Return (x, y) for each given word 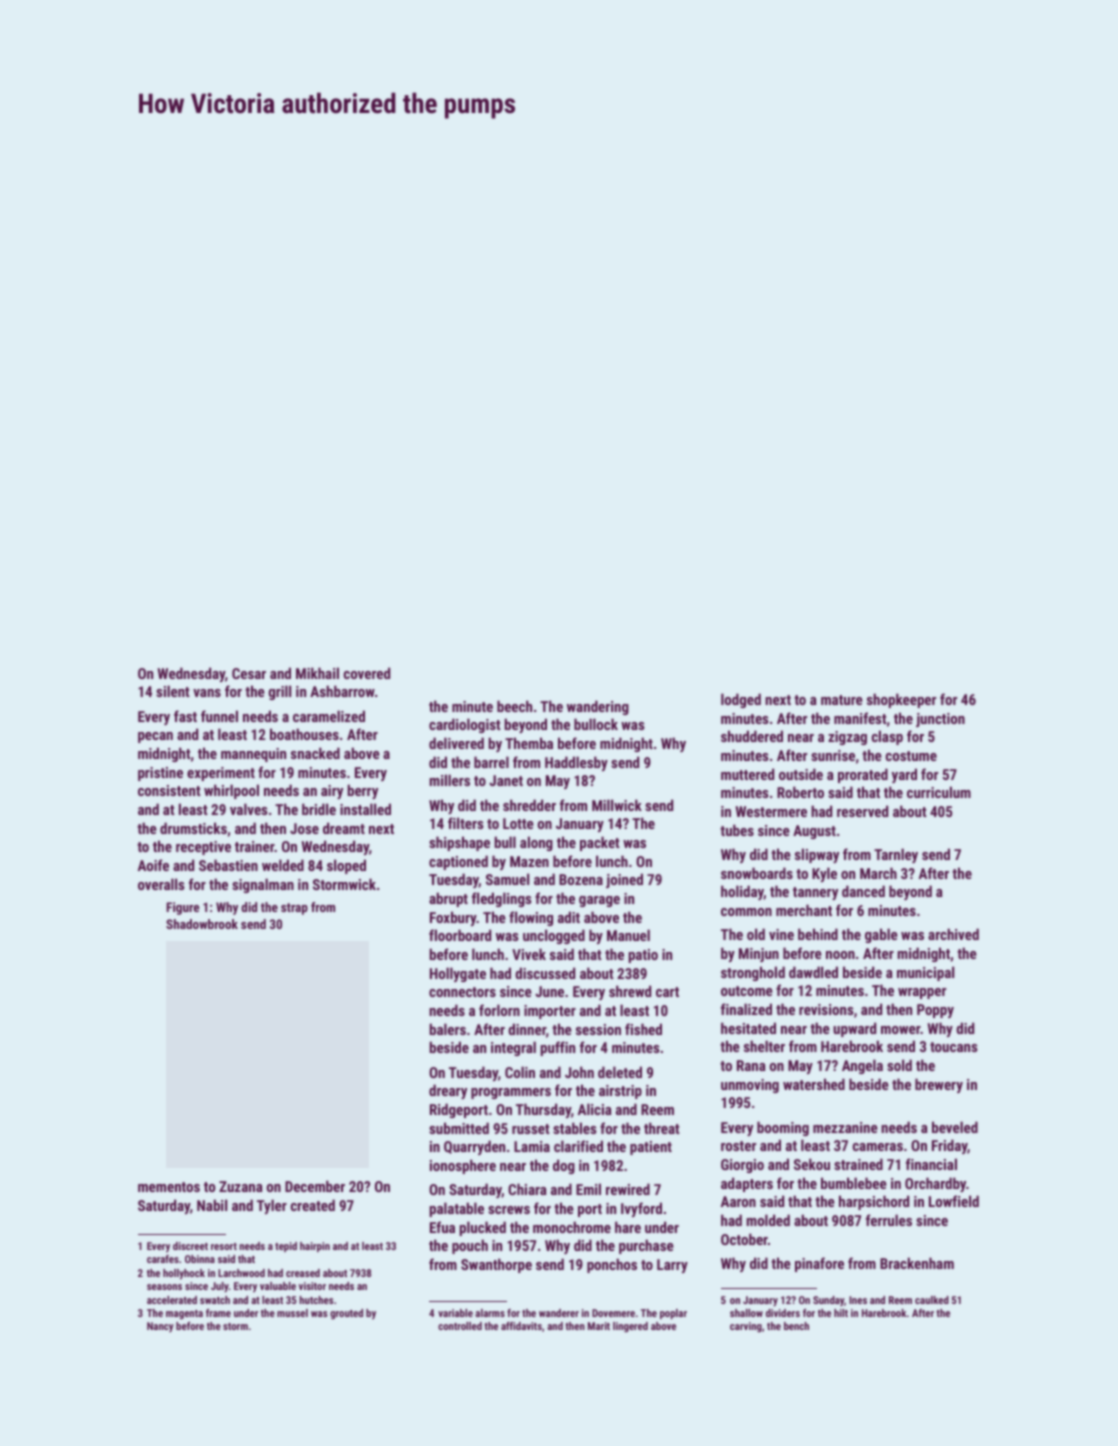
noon (840, 955)
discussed (545, 973)
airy (332, 792)
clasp (887, 737)
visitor (312, 1286)
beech (514, 706)
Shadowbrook (202, 924)
